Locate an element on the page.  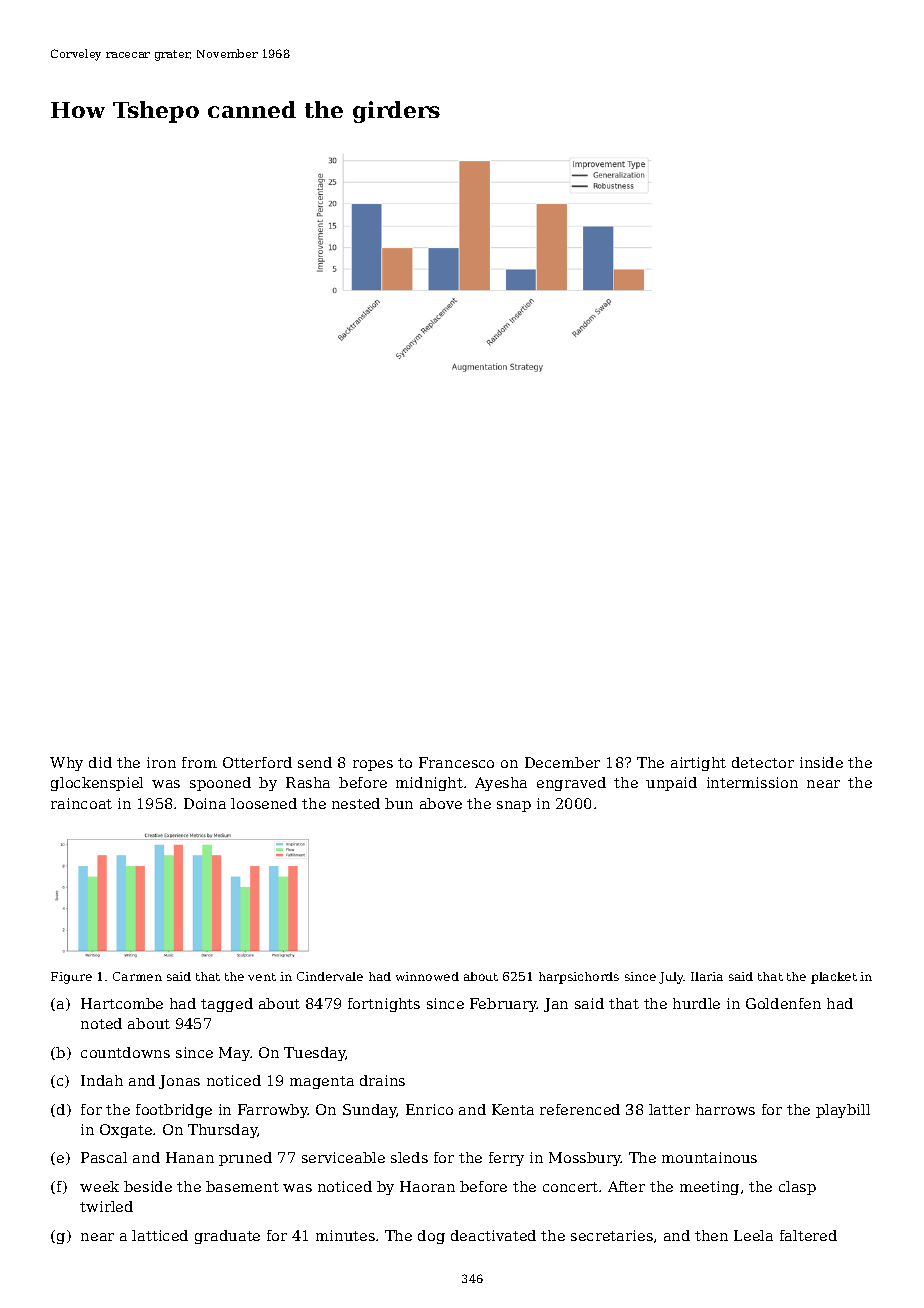
Goldenfen is located at coordinates (783, 1003).
